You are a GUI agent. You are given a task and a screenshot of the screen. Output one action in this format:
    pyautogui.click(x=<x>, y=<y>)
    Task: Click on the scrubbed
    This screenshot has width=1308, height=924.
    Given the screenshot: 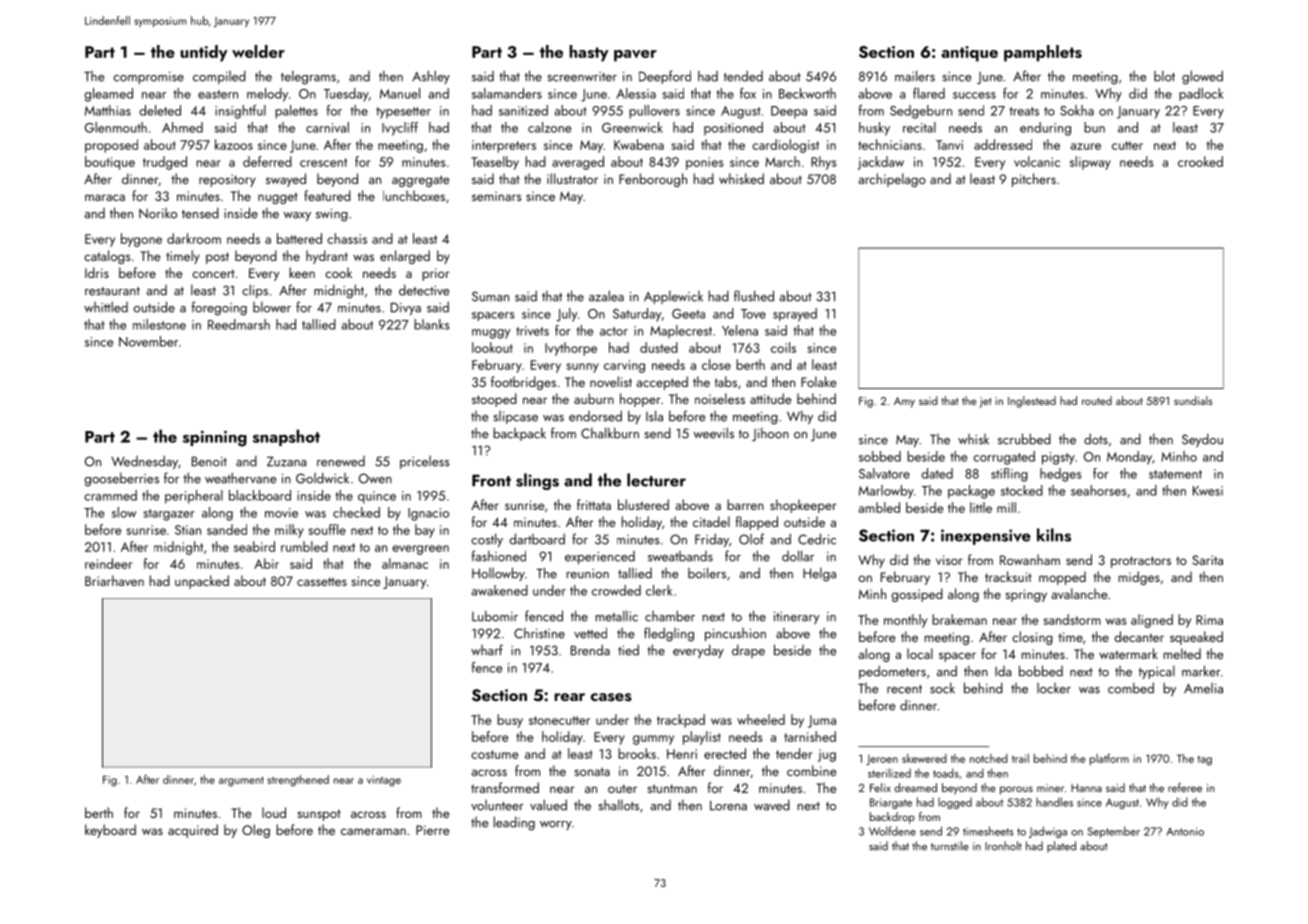 What is the action you would take?
    pyautogui.click(x=1024, y=439)
